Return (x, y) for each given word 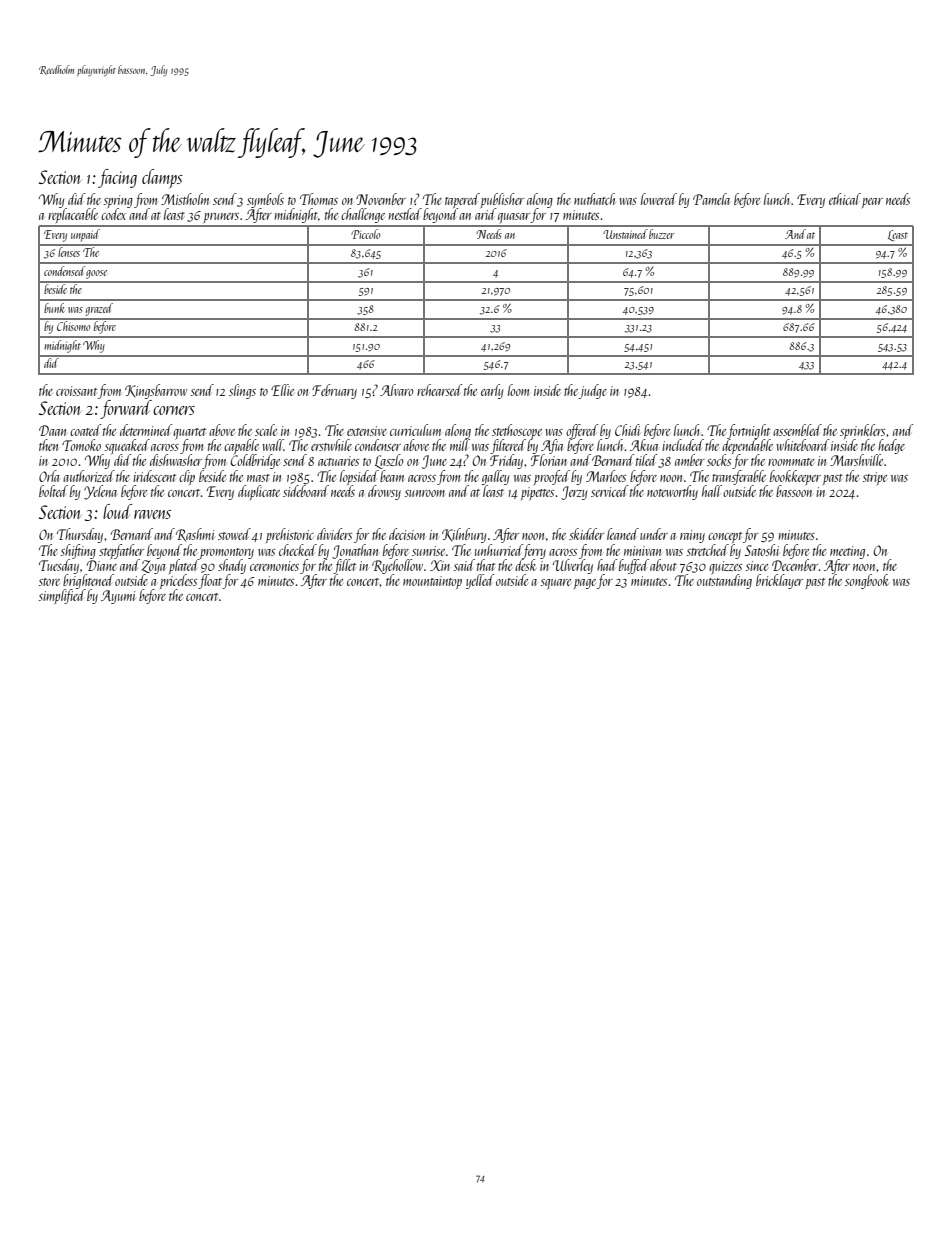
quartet (189, 434)
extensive (367, 431)
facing (117, 178)
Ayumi (118, 597)
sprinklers (862, 432)
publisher (502, 201)
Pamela (711, 199)
